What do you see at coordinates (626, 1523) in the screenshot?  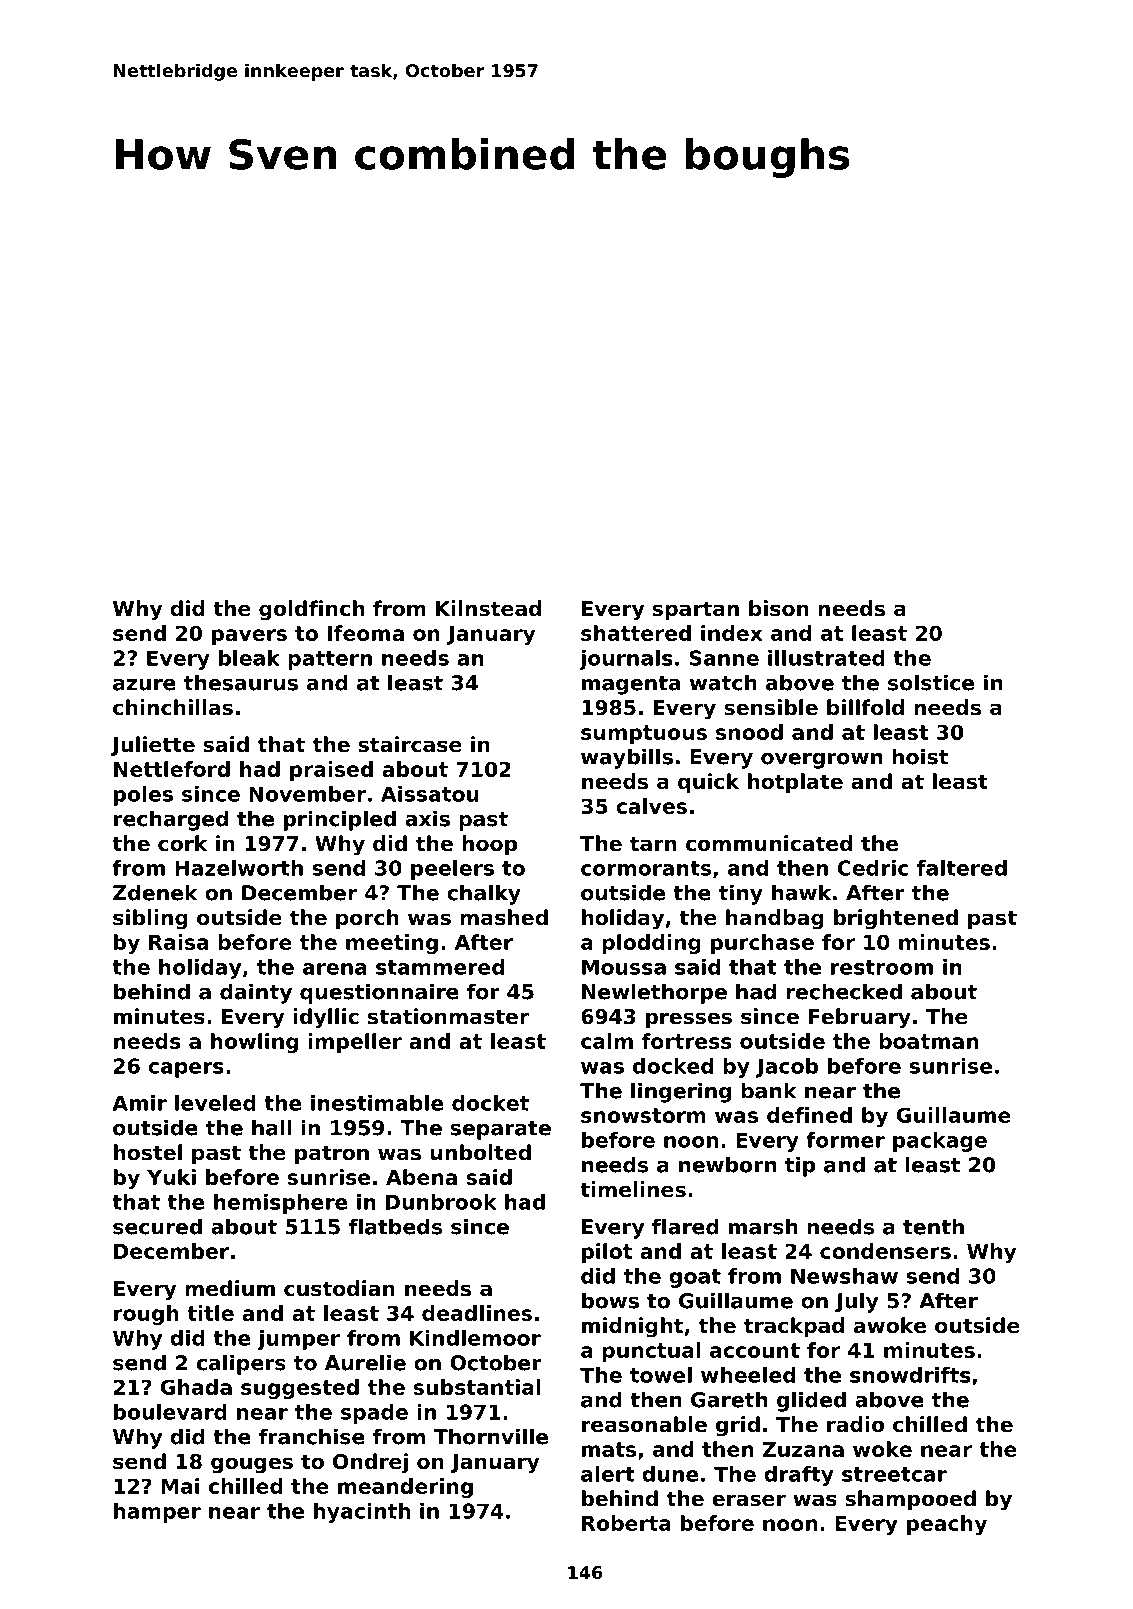 I see `Roberta` at bounding box center [626, 1523].
